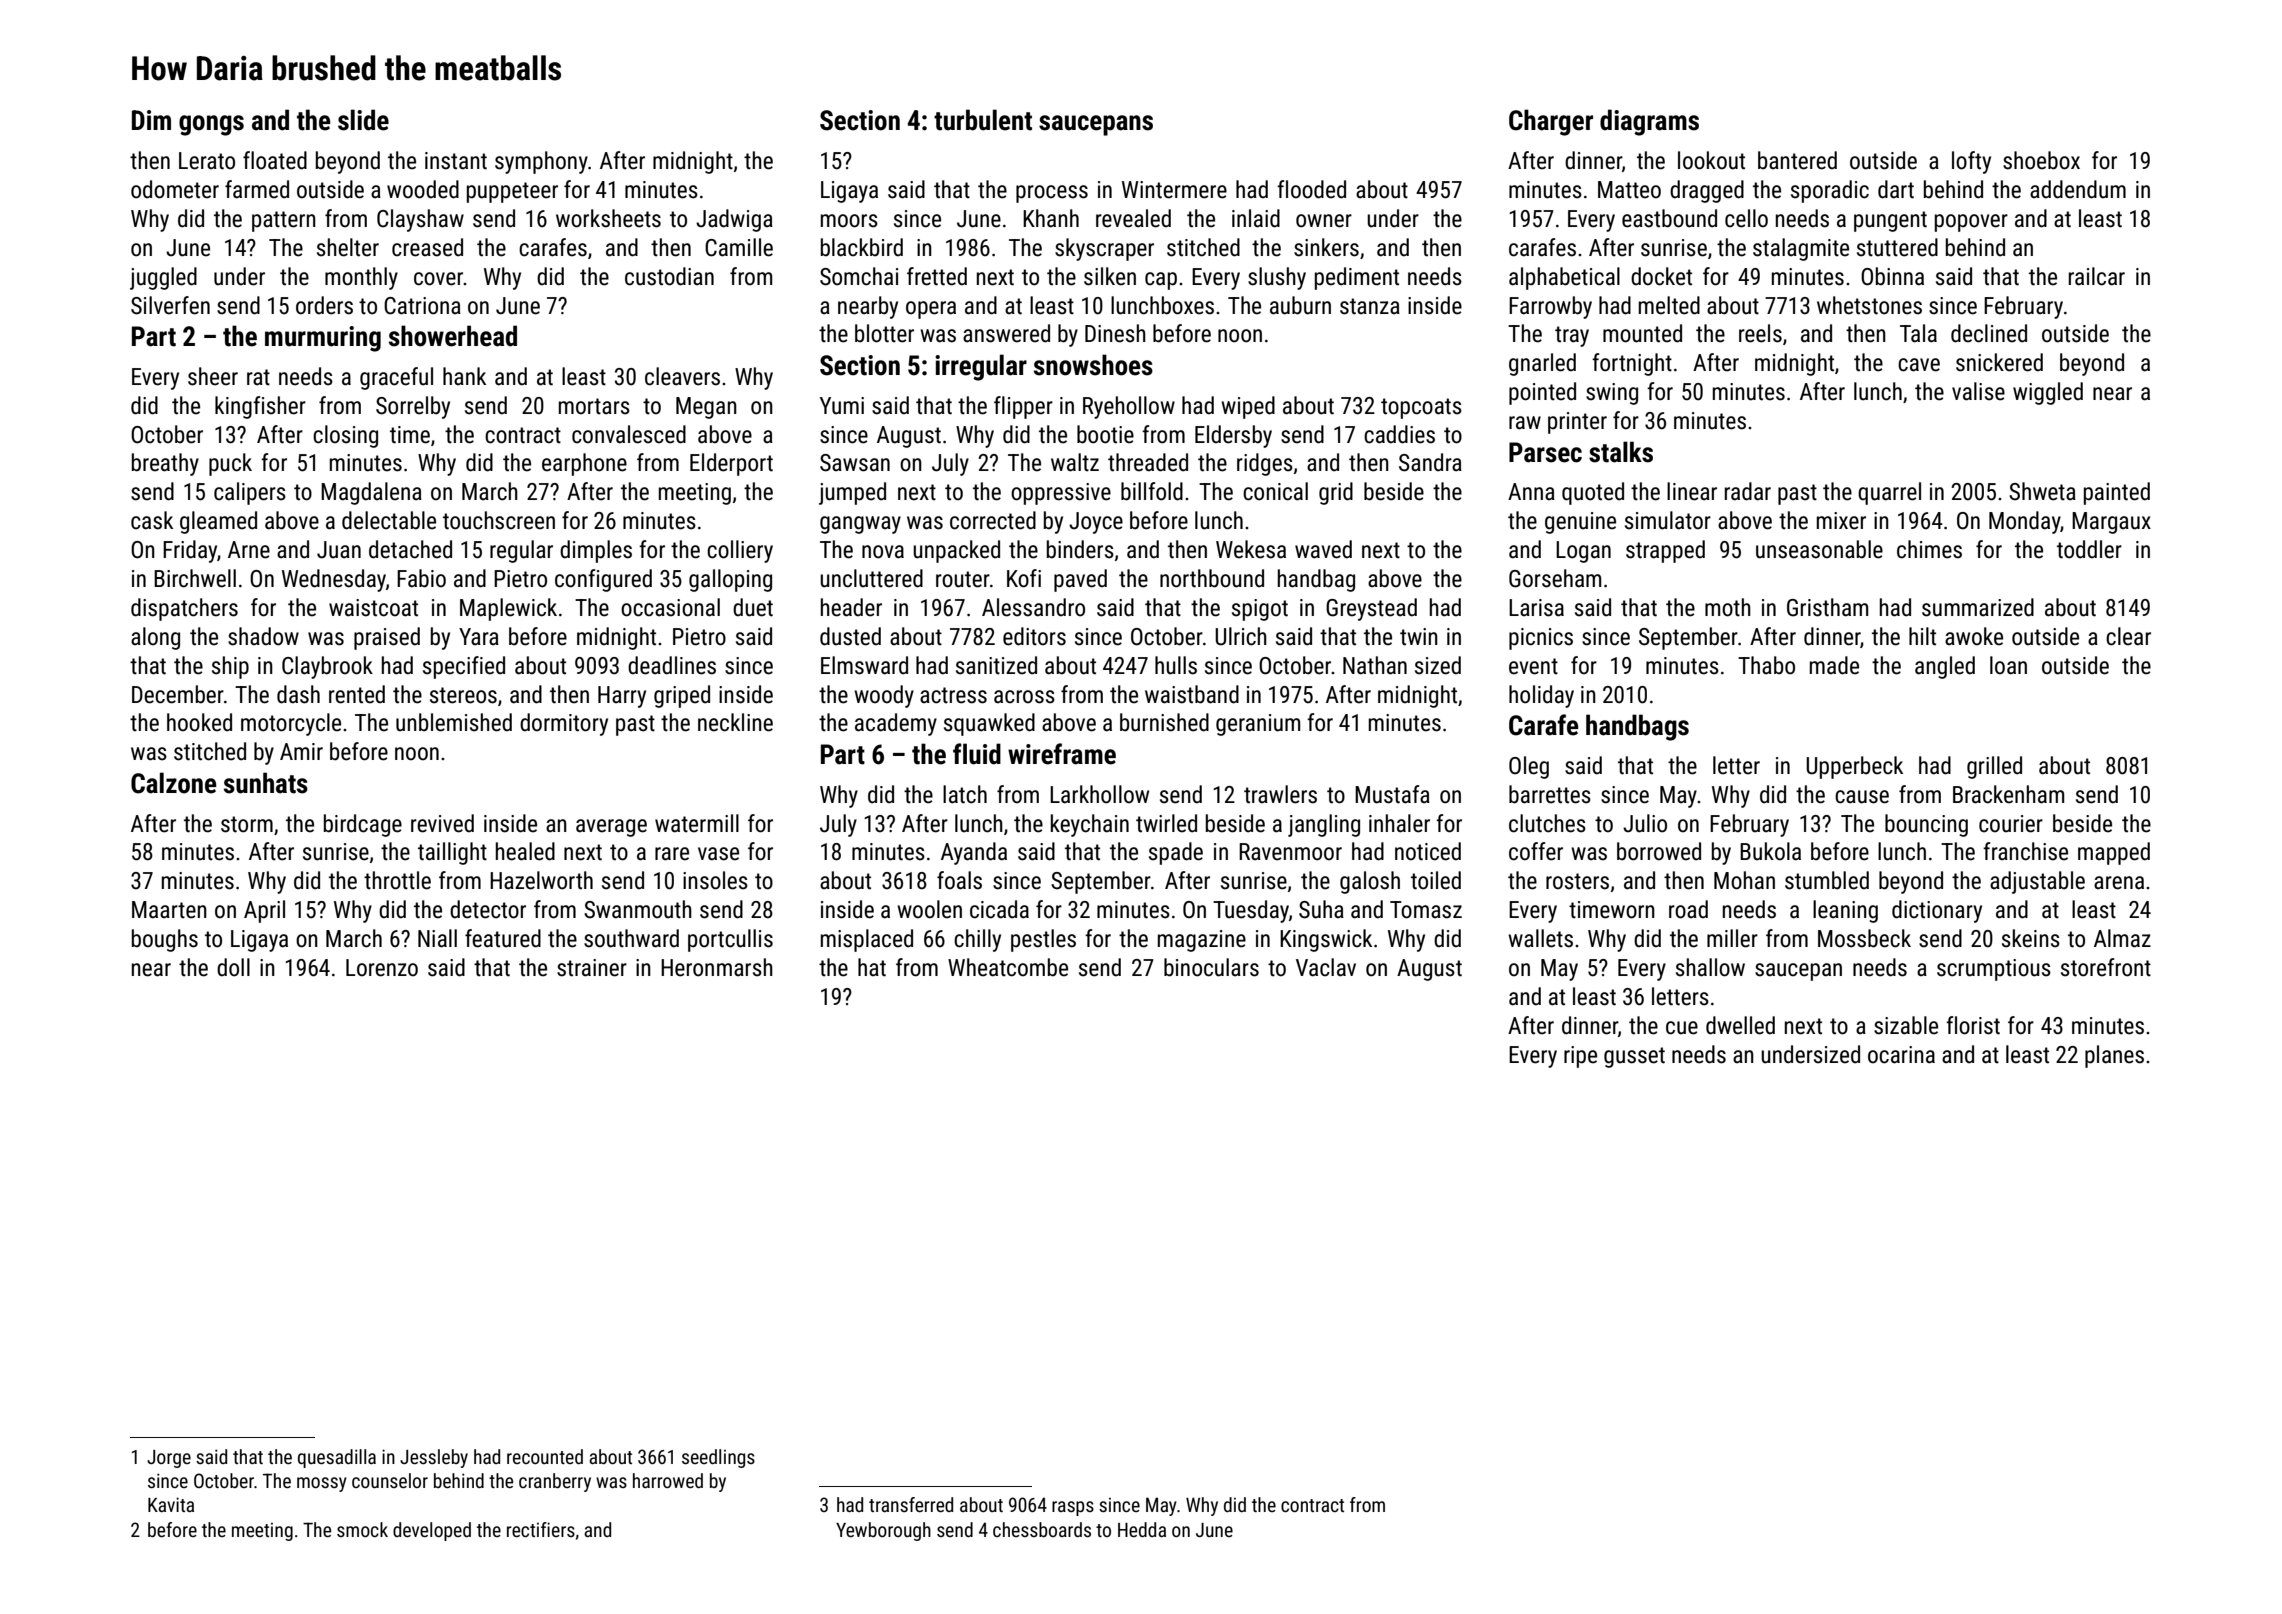 Image resolution: width=2282 pixels, height=1614 pixels. What do you see at coordinates (1042, 1529) in the page?
I see `chessboards` at bounding box center [1042, 1529].
